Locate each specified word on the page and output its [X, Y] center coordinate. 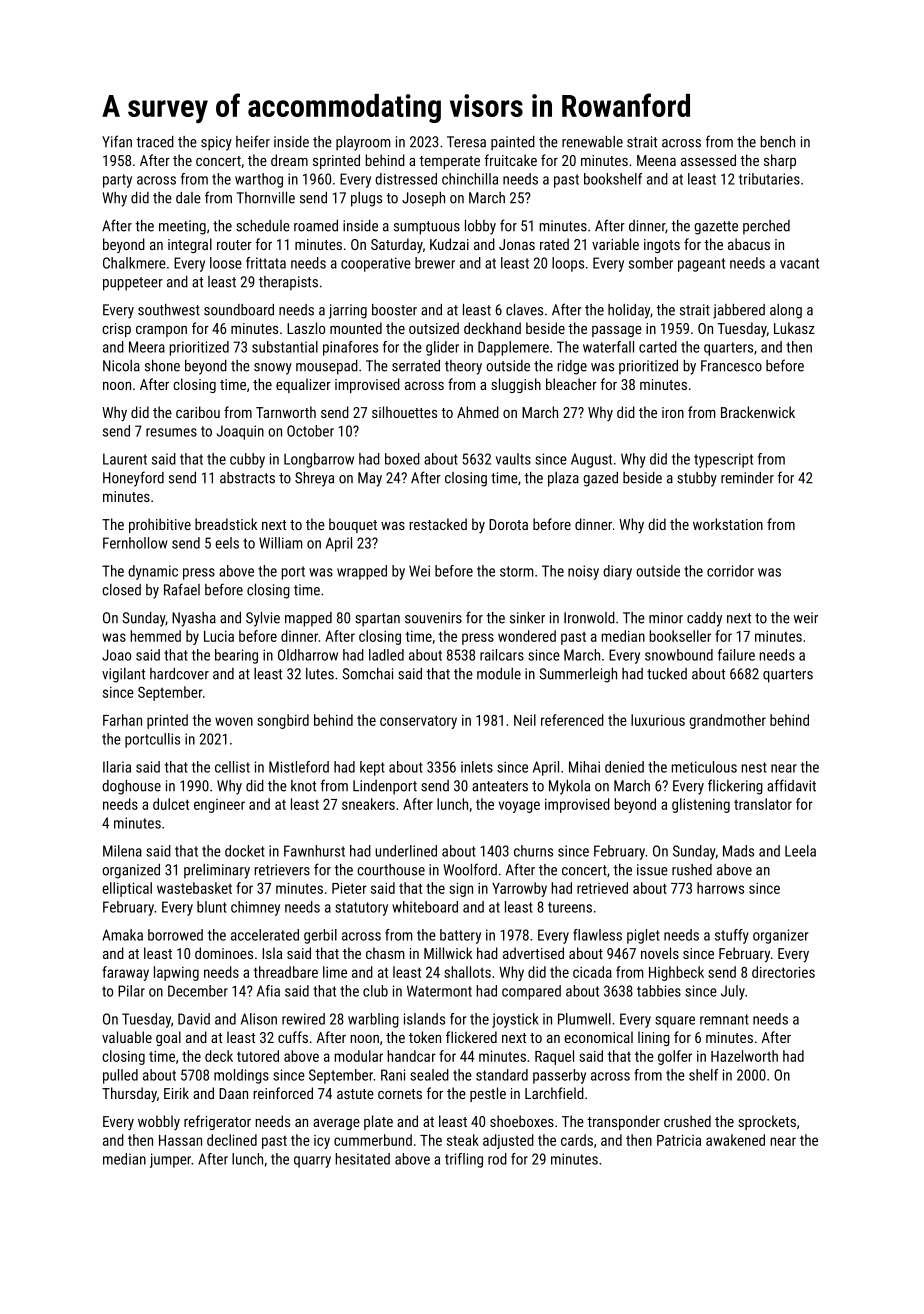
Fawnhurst [314, 851]
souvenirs [433, 618]
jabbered [739, 311]
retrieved [602, 888]
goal [168, 1038]
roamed [316, 226]
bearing [236, 656]
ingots [662, 246]
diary [617, 572]
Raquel [554, 1057]
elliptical [127, 889]
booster [394, 310]
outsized [434, 328]
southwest [169, 310]
